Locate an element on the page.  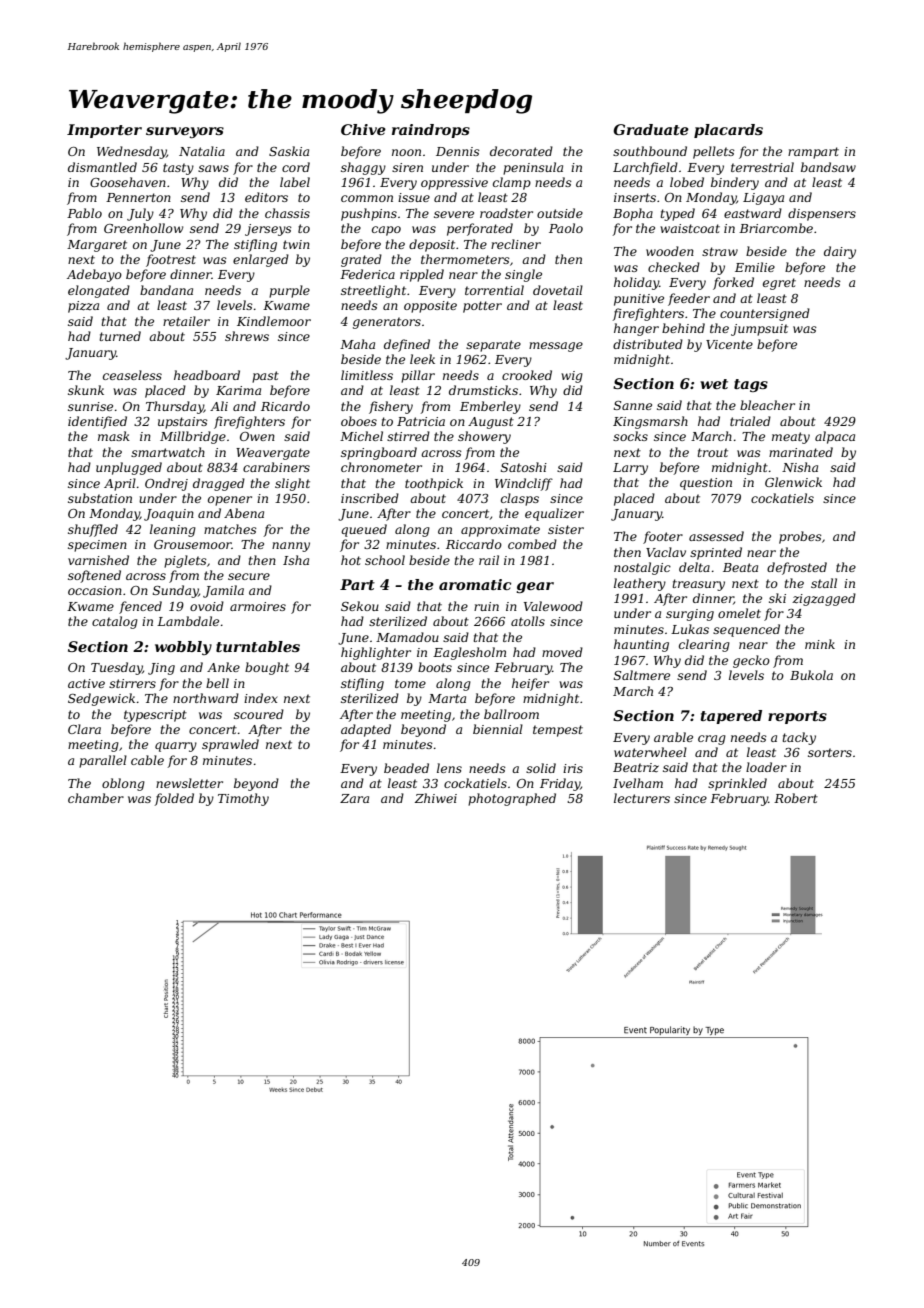
raindrops is located at coordinates (431, 131).
